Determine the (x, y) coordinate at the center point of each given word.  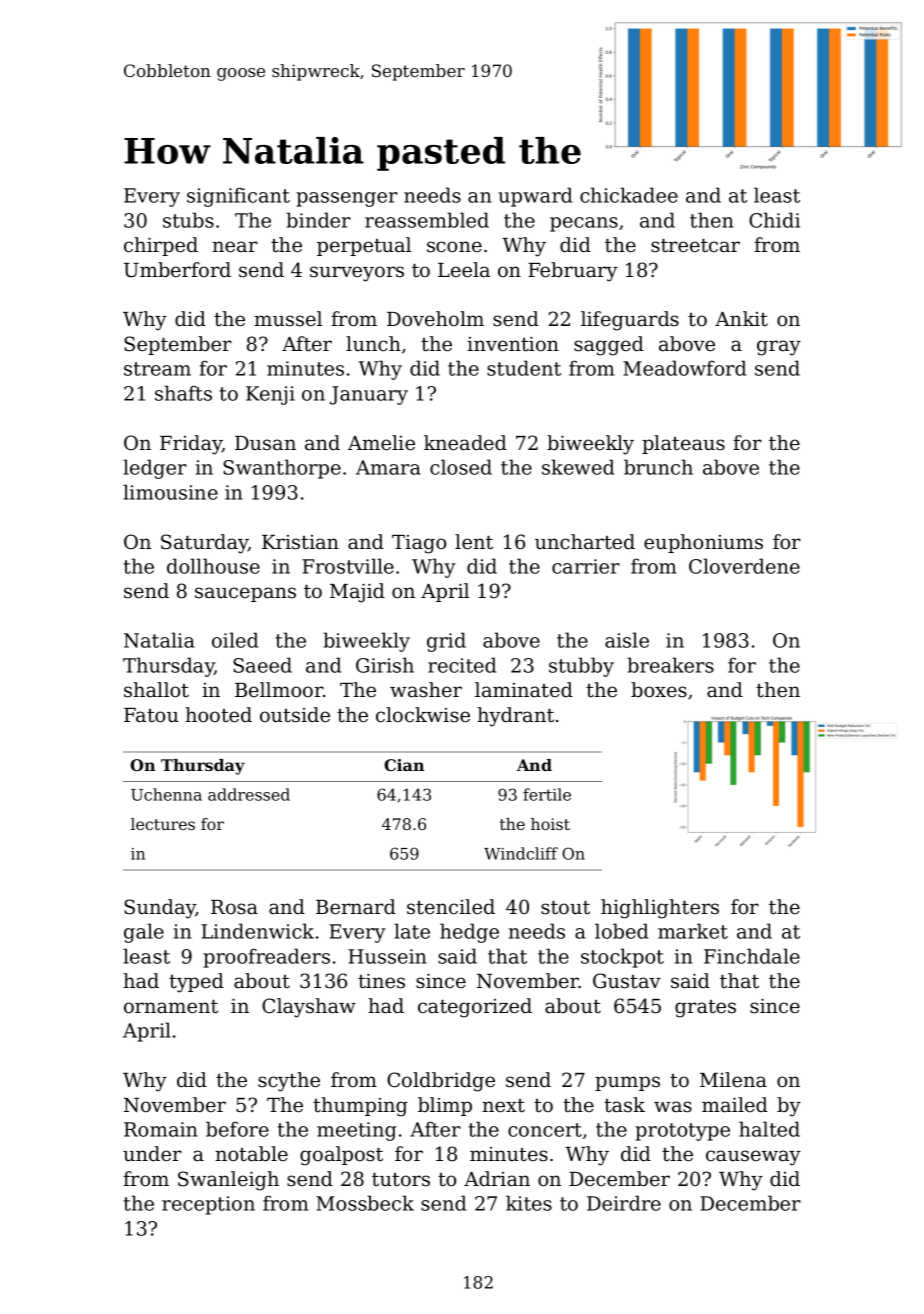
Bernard (356, 907)
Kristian (300, 542)
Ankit (741, 319)
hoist (550, 824)
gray (779, 348)
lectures (163, 824)
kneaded (465, 443)
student (524, 368)
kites (529, 1203)
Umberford (177, 270)
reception (208, 1205)
